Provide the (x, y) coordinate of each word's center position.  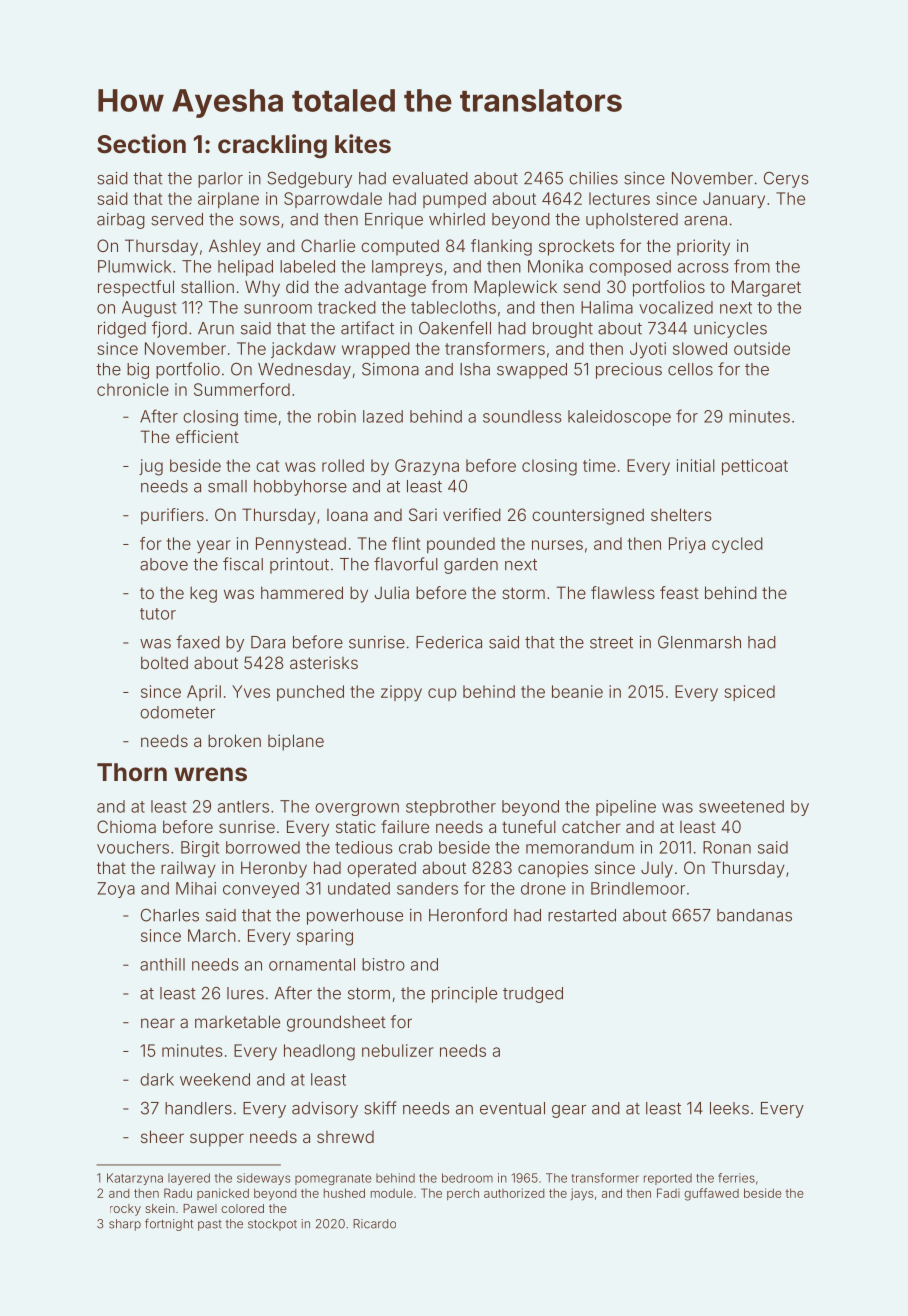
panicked (223, 1194)
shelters (681, 514)
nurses (557, 545)
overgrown (357, 809)
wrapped (376, 350)
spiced (750, 693)
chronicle (133, 389)
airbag (121, 221)
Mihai (196, 888)
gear (569, 1111)
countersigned (588, 516)
